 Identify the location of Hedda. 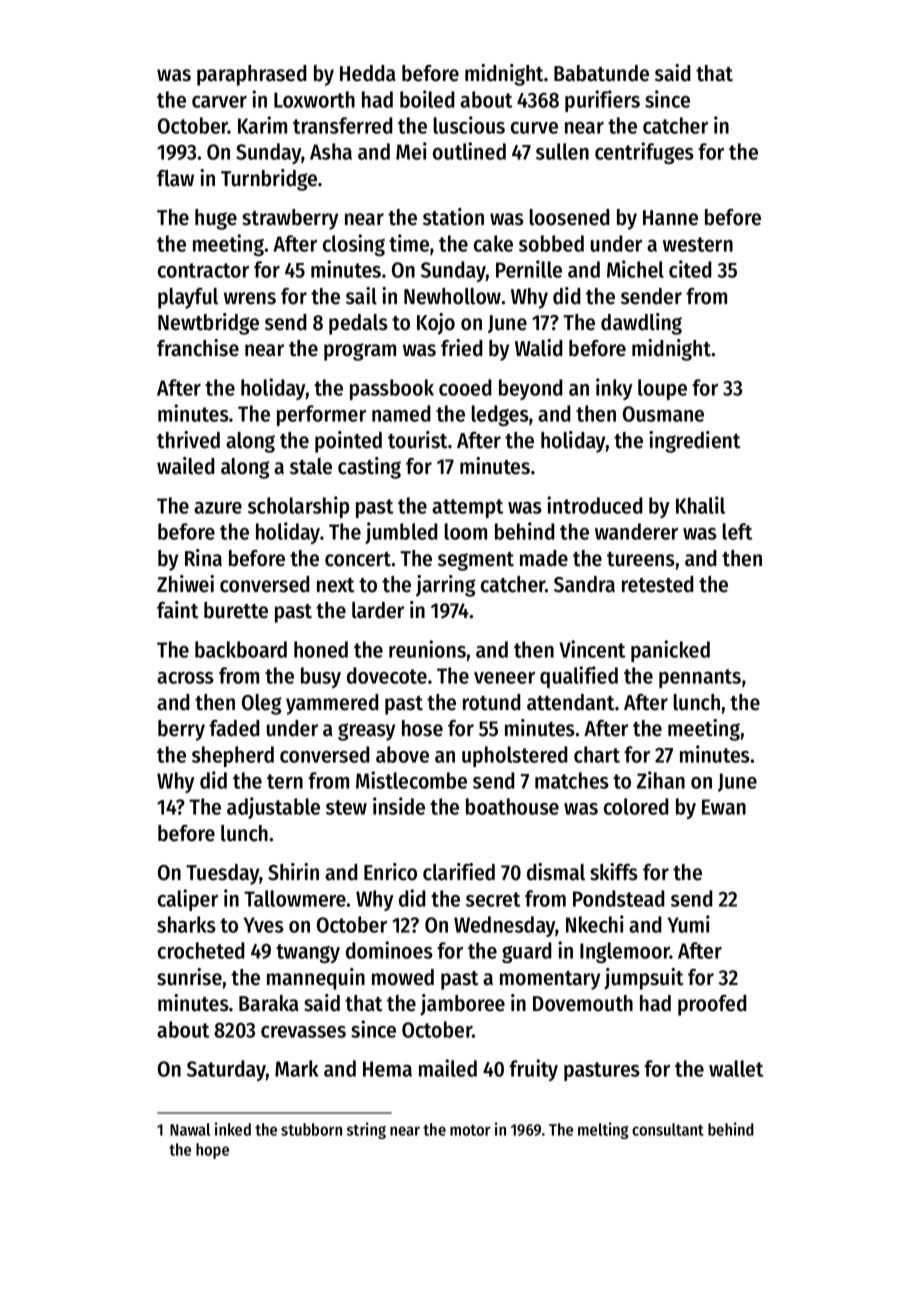
(367, 73).
